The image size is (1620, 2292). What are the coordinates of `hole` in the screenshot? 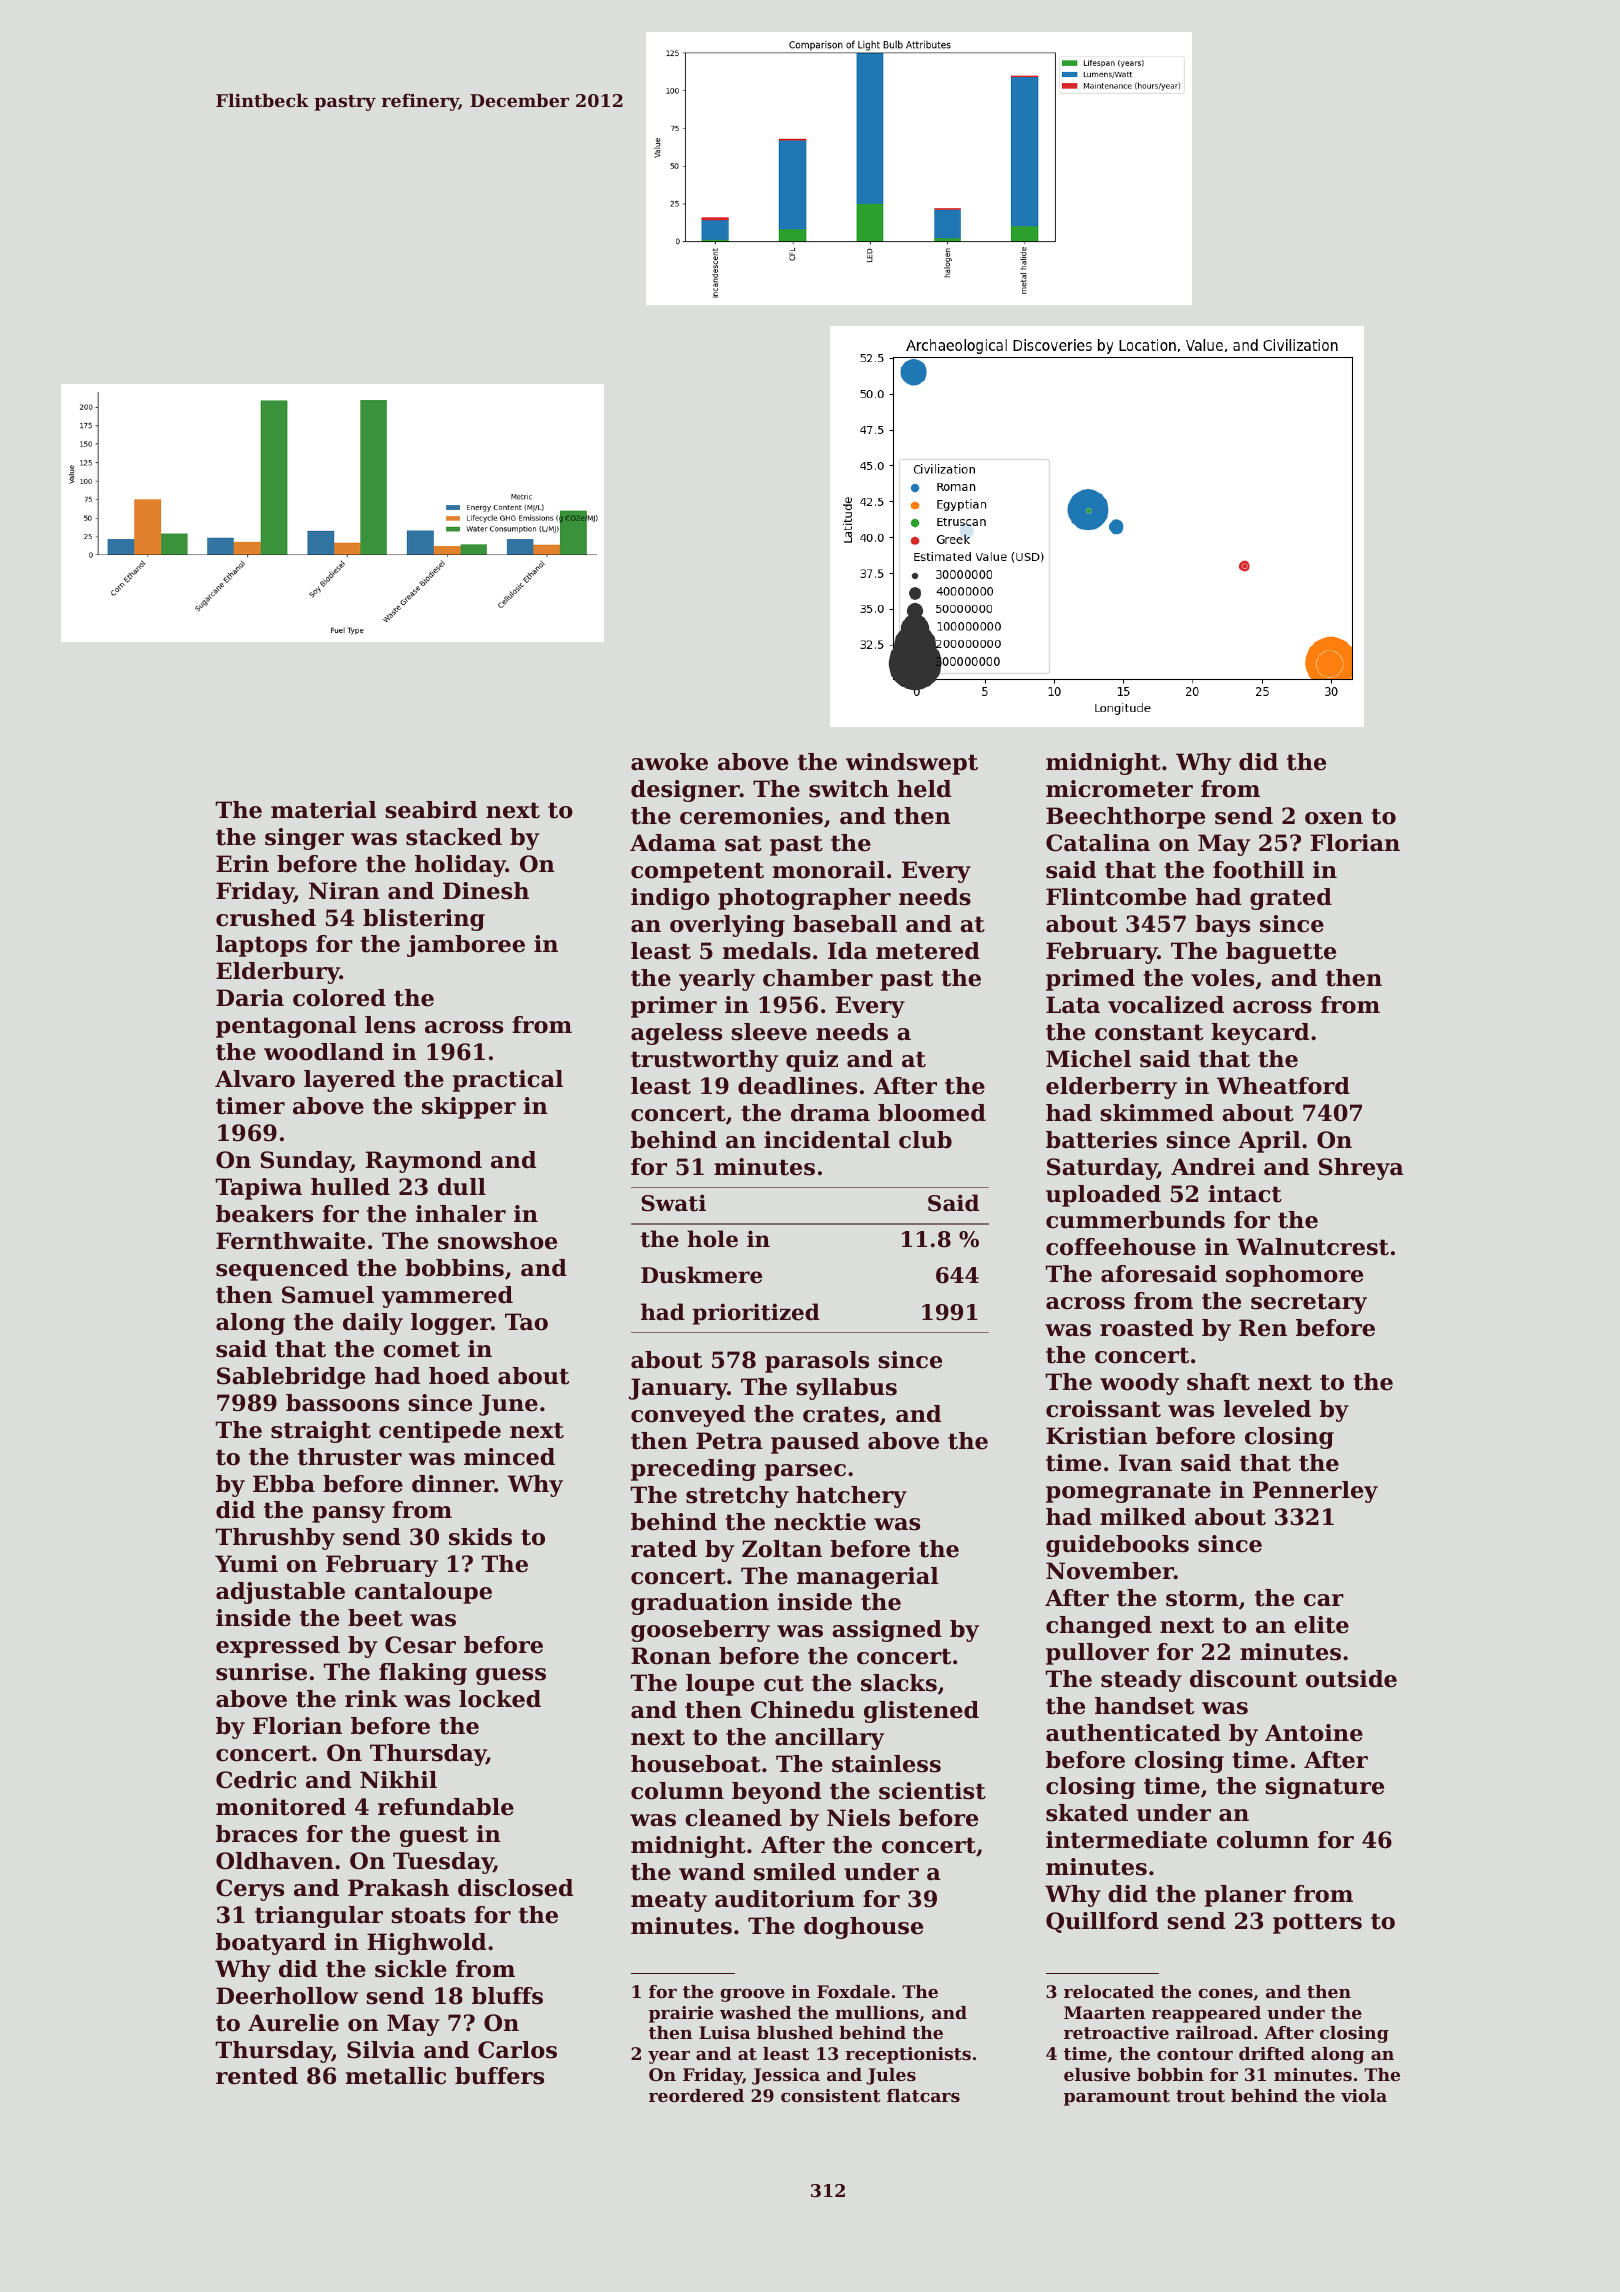 It's located at (712, 1239).
